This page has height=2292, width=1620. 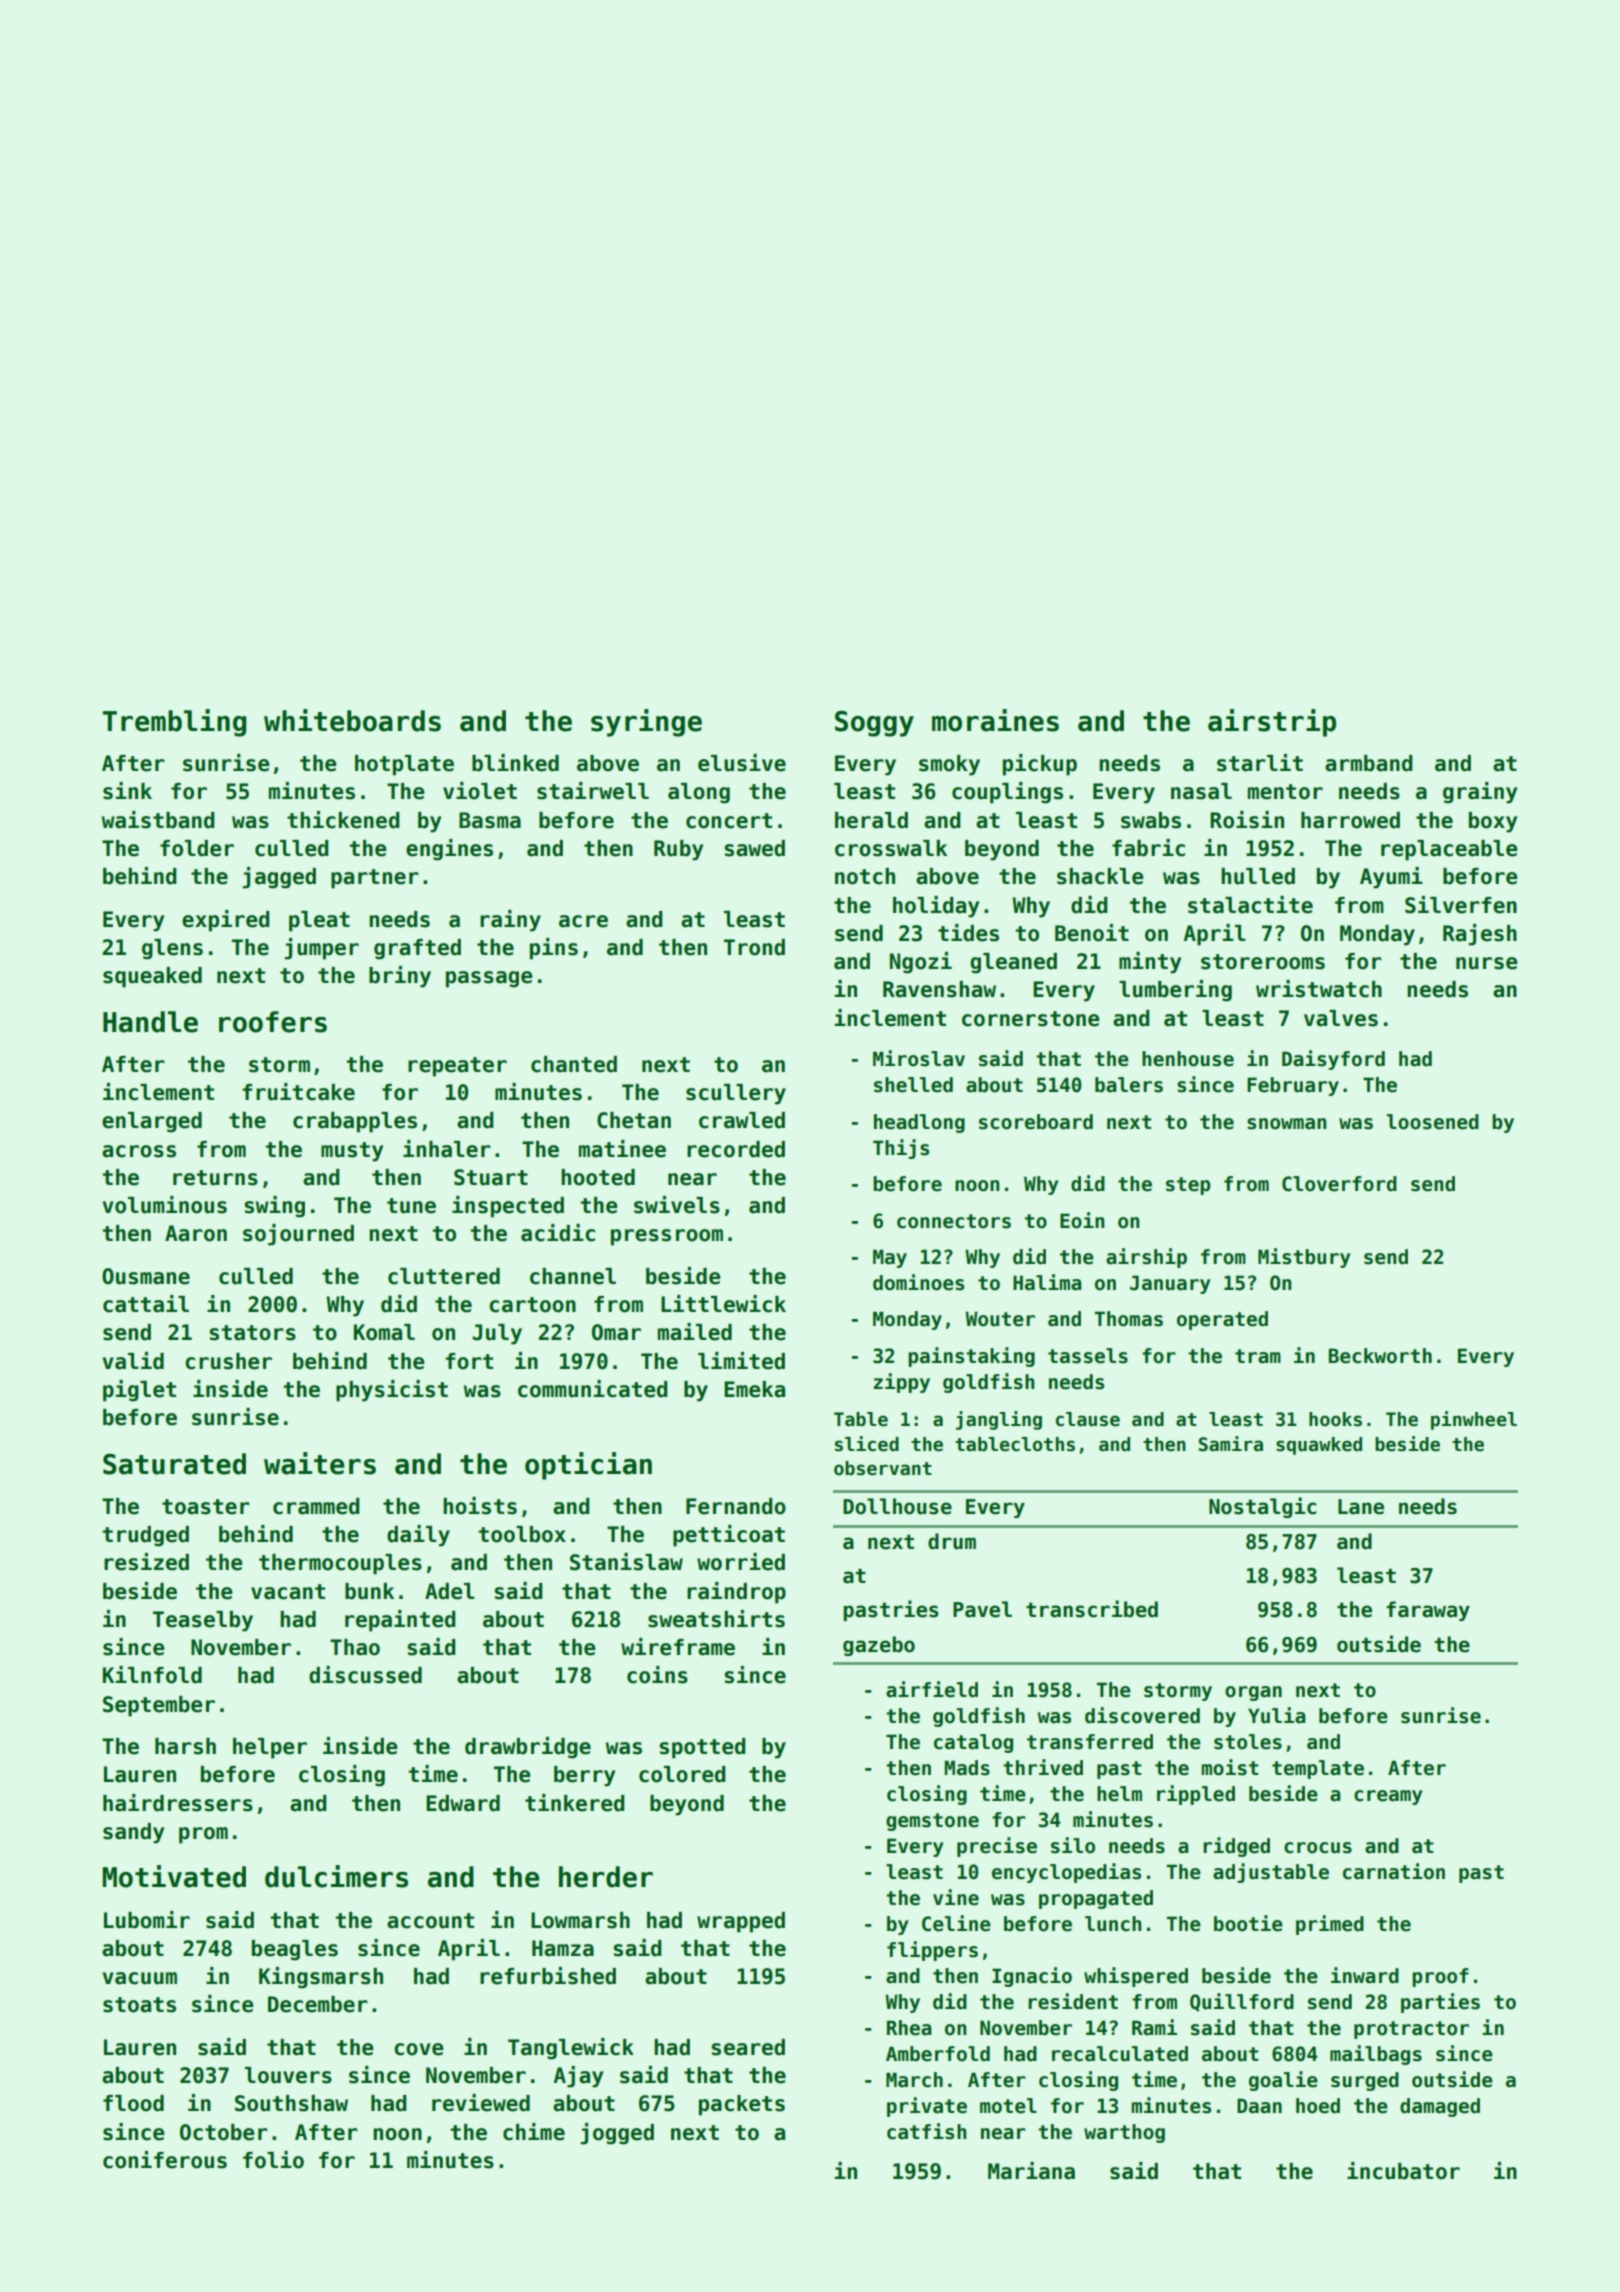 What do you see at coordinates (1304, 1258) in the page?
I see `Mistbury` at bounding box center [1304, 1258].
